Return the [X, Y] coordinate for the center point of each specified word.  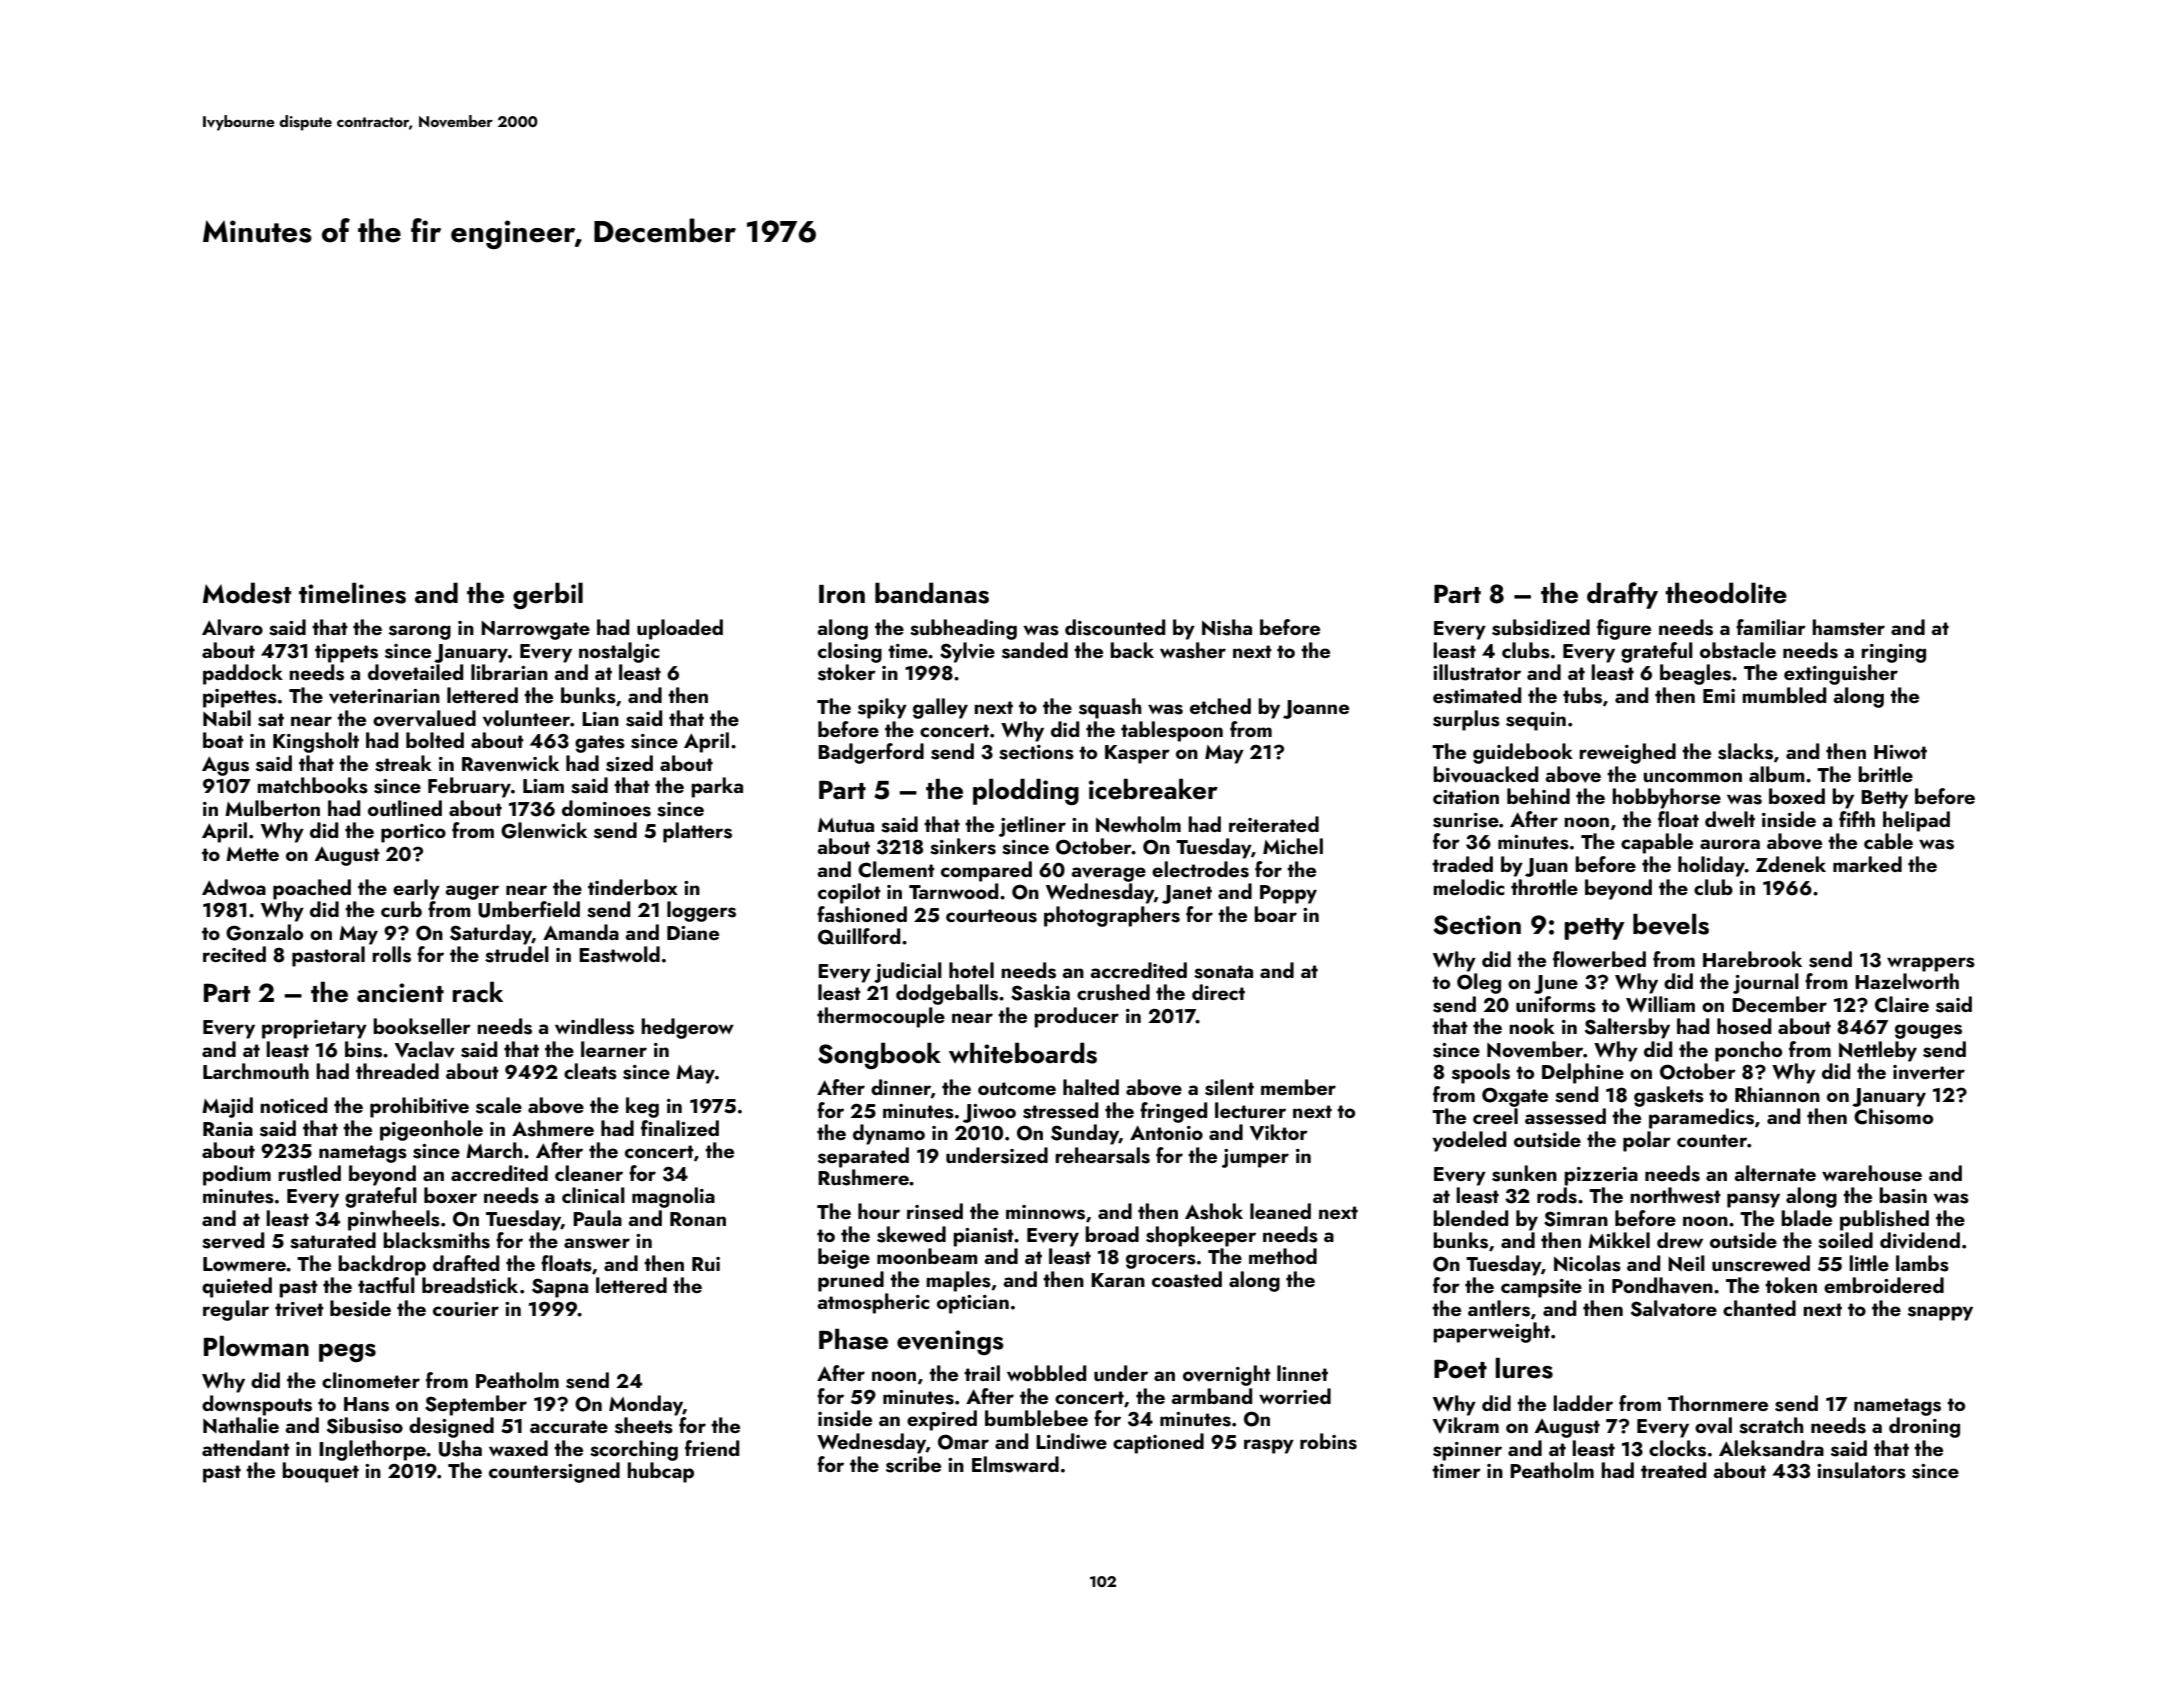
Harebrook [1752, 959]
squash [1110, 708]
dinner [901, 1088]
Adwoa [234, 887]
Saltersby [1627, 1028]
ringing [1893, 653]
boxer [450, 1195]
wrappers [1931, 964]
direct [1218, 992]
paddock [243, 674]
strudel [517, 954]
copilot [849, 893]
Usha [460, 1448]
